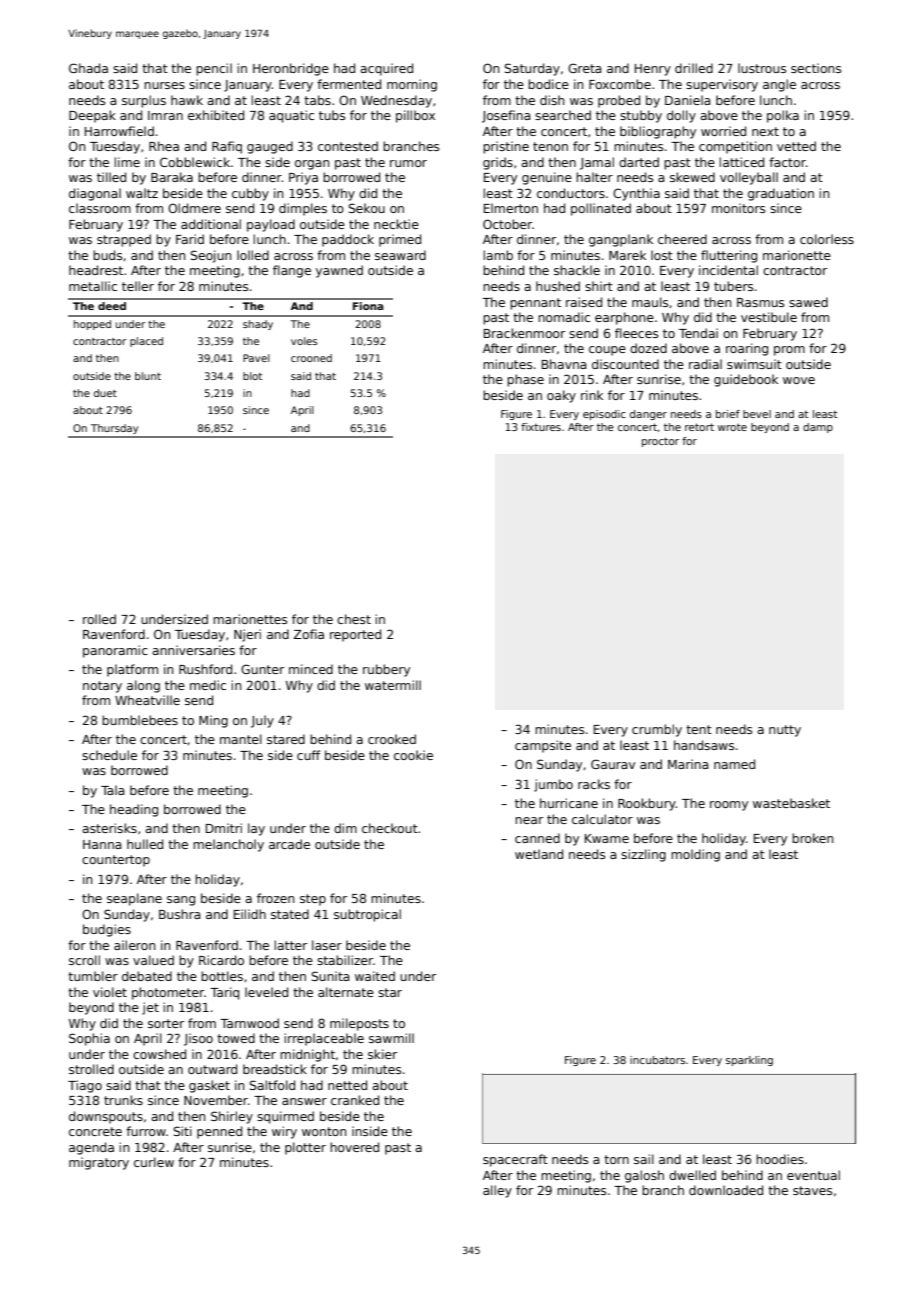  I want to click on sawmill, so click(391, 1038).
